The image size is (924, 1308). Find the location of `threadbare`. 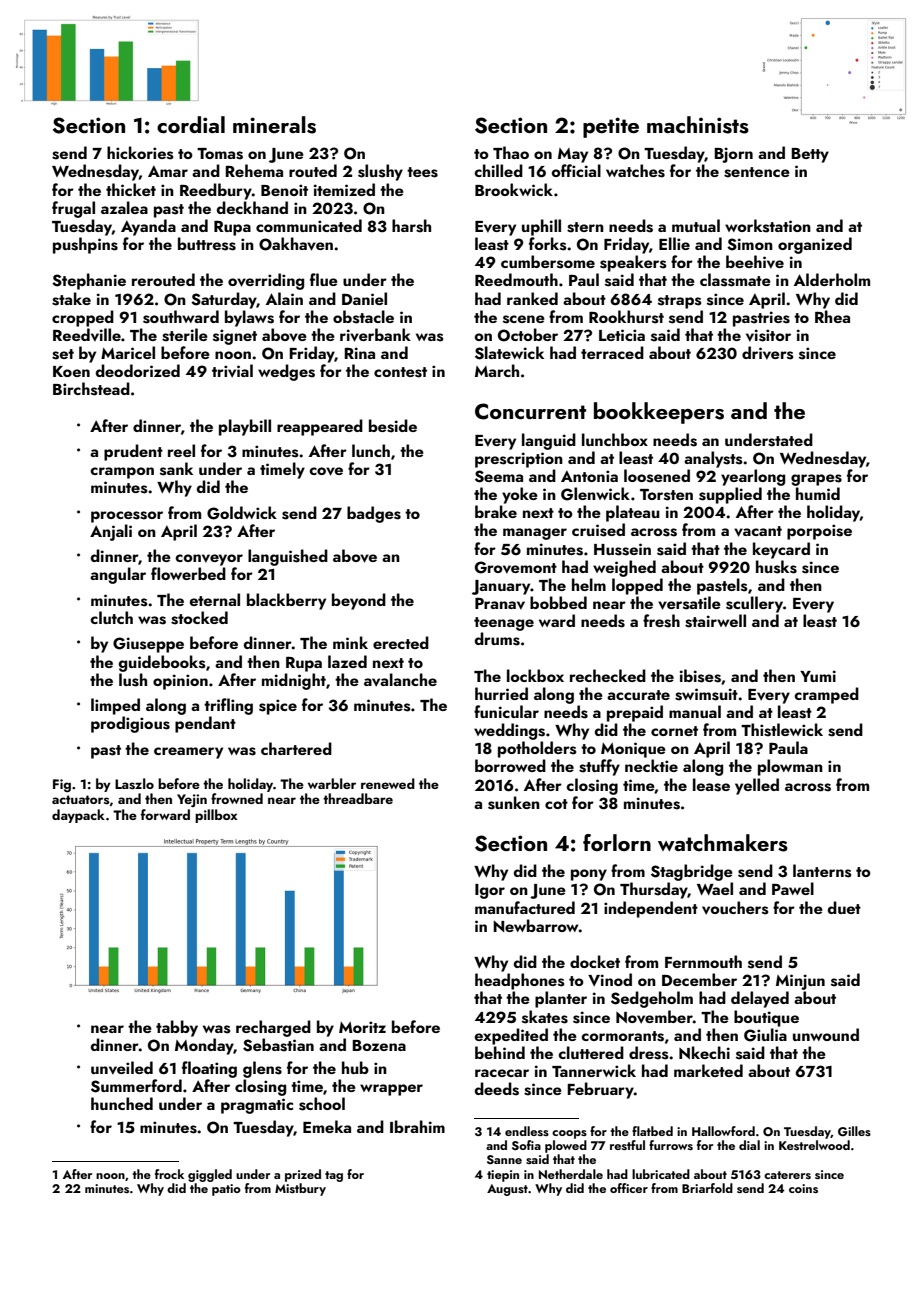

threadbare is located at coordinates (358, 798).
